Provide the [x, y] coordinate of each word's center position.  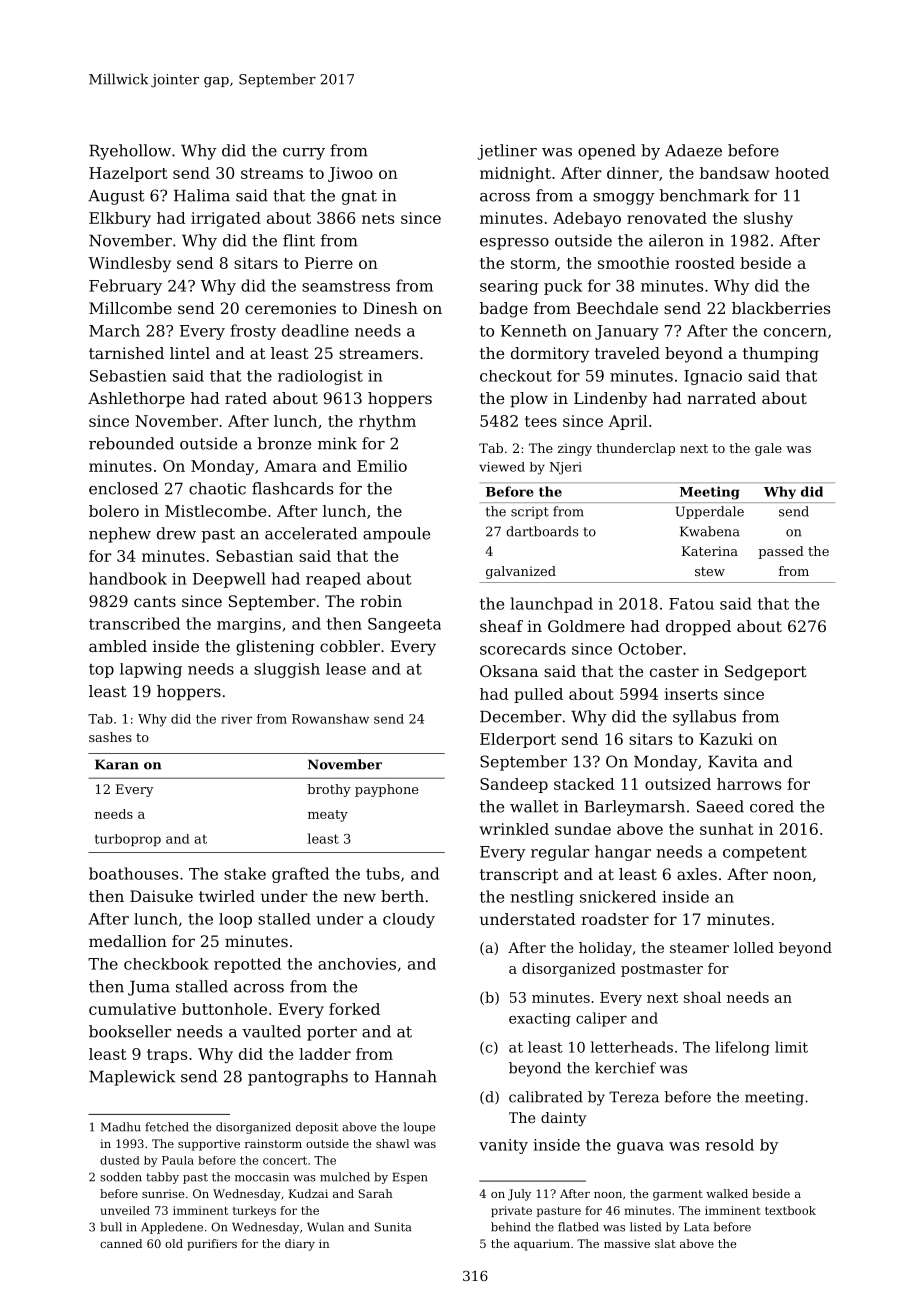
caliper [601, 1019]
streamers [378, 353]
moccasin [262, 1177]
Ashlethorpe [136, 400]
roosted [705, 263]
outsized [678, 784]
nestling [542, 898]
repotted [247, 965]
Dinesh [390, 308]
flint [299, 240]
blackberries [781, 308]
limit [791, 1047]
